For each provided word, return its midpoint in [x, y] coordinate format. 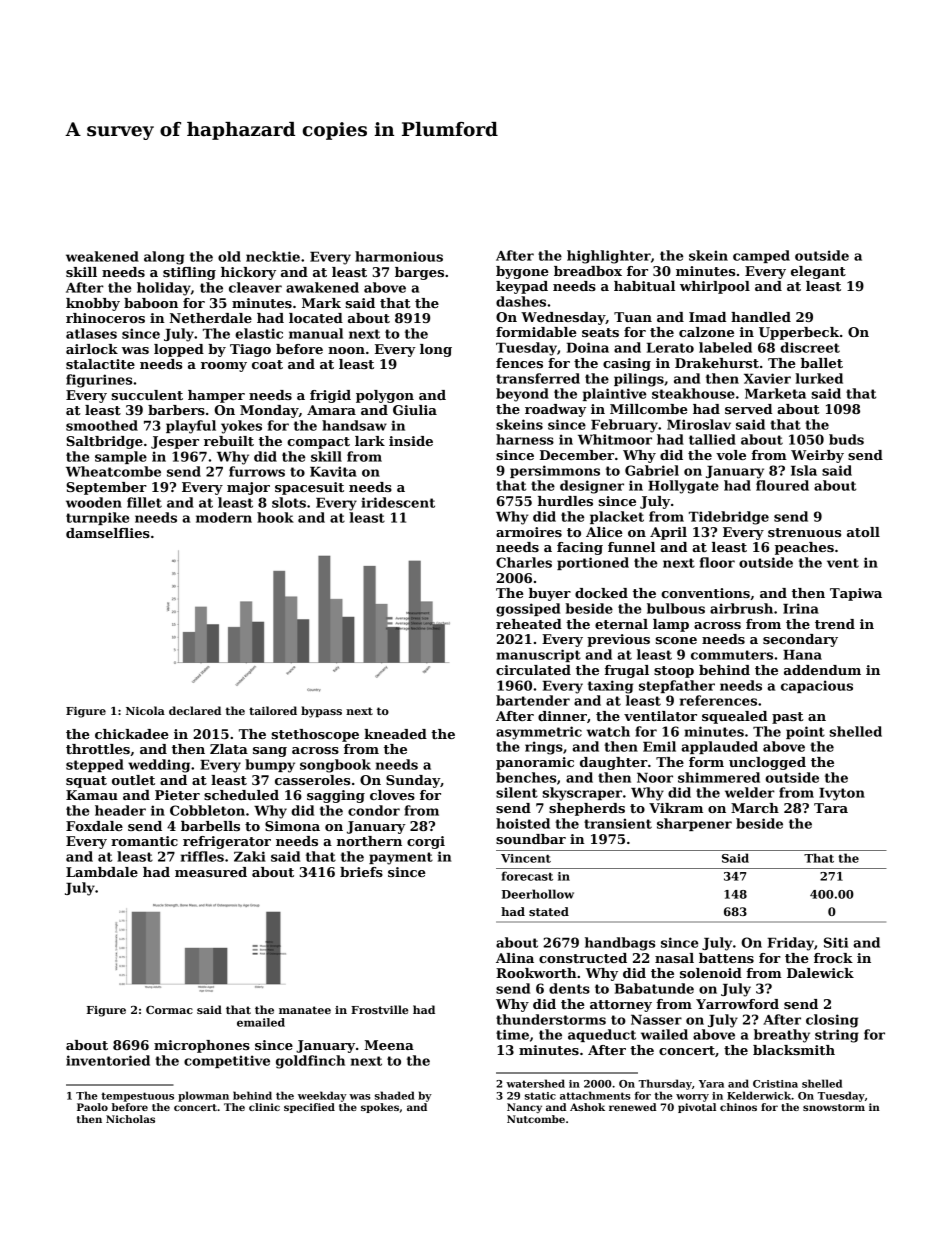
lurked [819, 378]
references [718, 700]
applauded [719, 747]
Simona [292, 826]
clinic [264, 1107]
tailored [273, 710]
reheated [529, 624]
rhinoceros [105, 318]
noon [346, 350]
